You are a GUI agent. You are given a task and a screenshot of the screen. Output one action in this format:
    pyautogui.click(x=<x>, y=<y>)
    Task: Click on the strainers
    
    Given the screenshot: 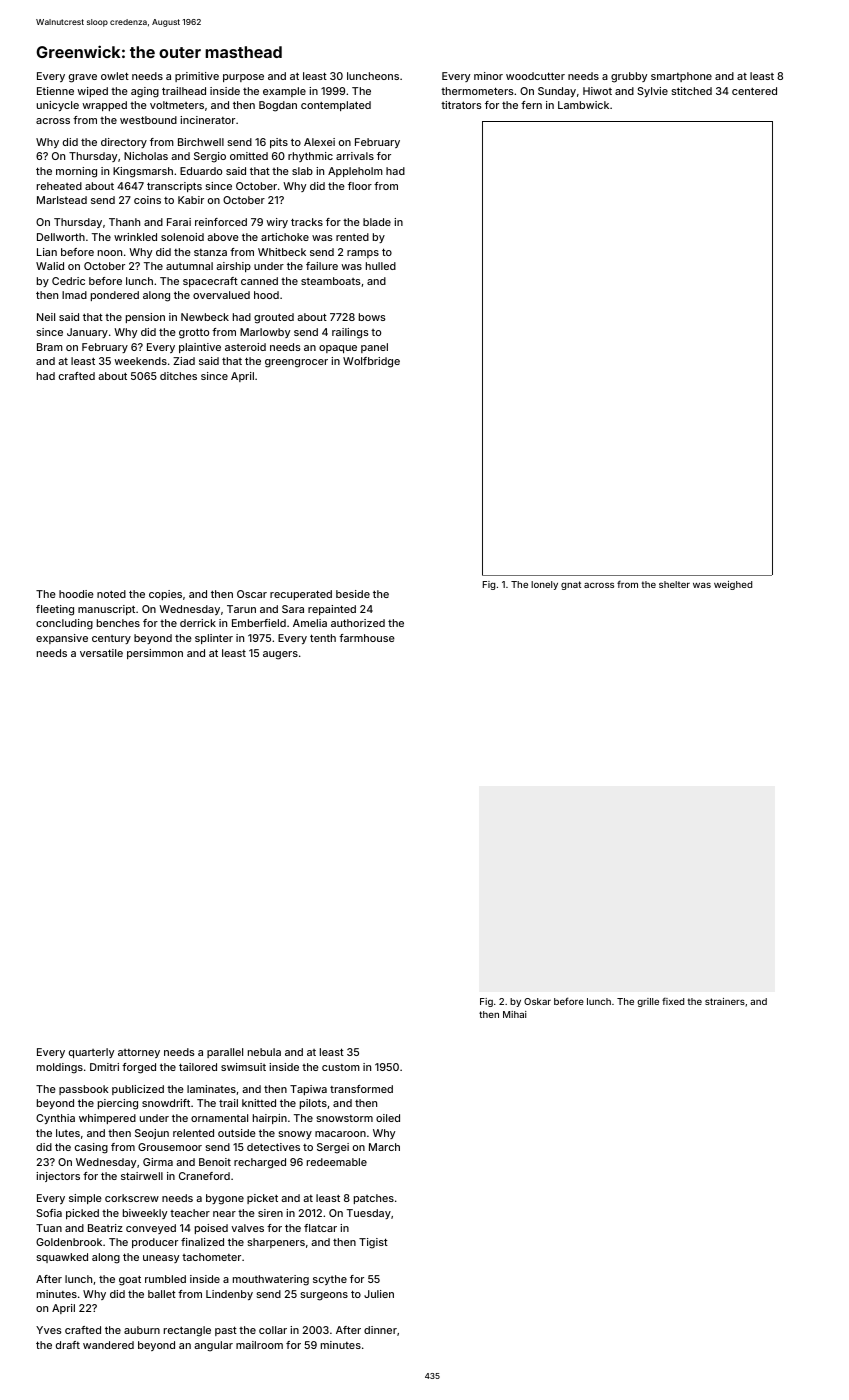 What is the action you would take?
    pyautogui.click(x=725, y=1001)
